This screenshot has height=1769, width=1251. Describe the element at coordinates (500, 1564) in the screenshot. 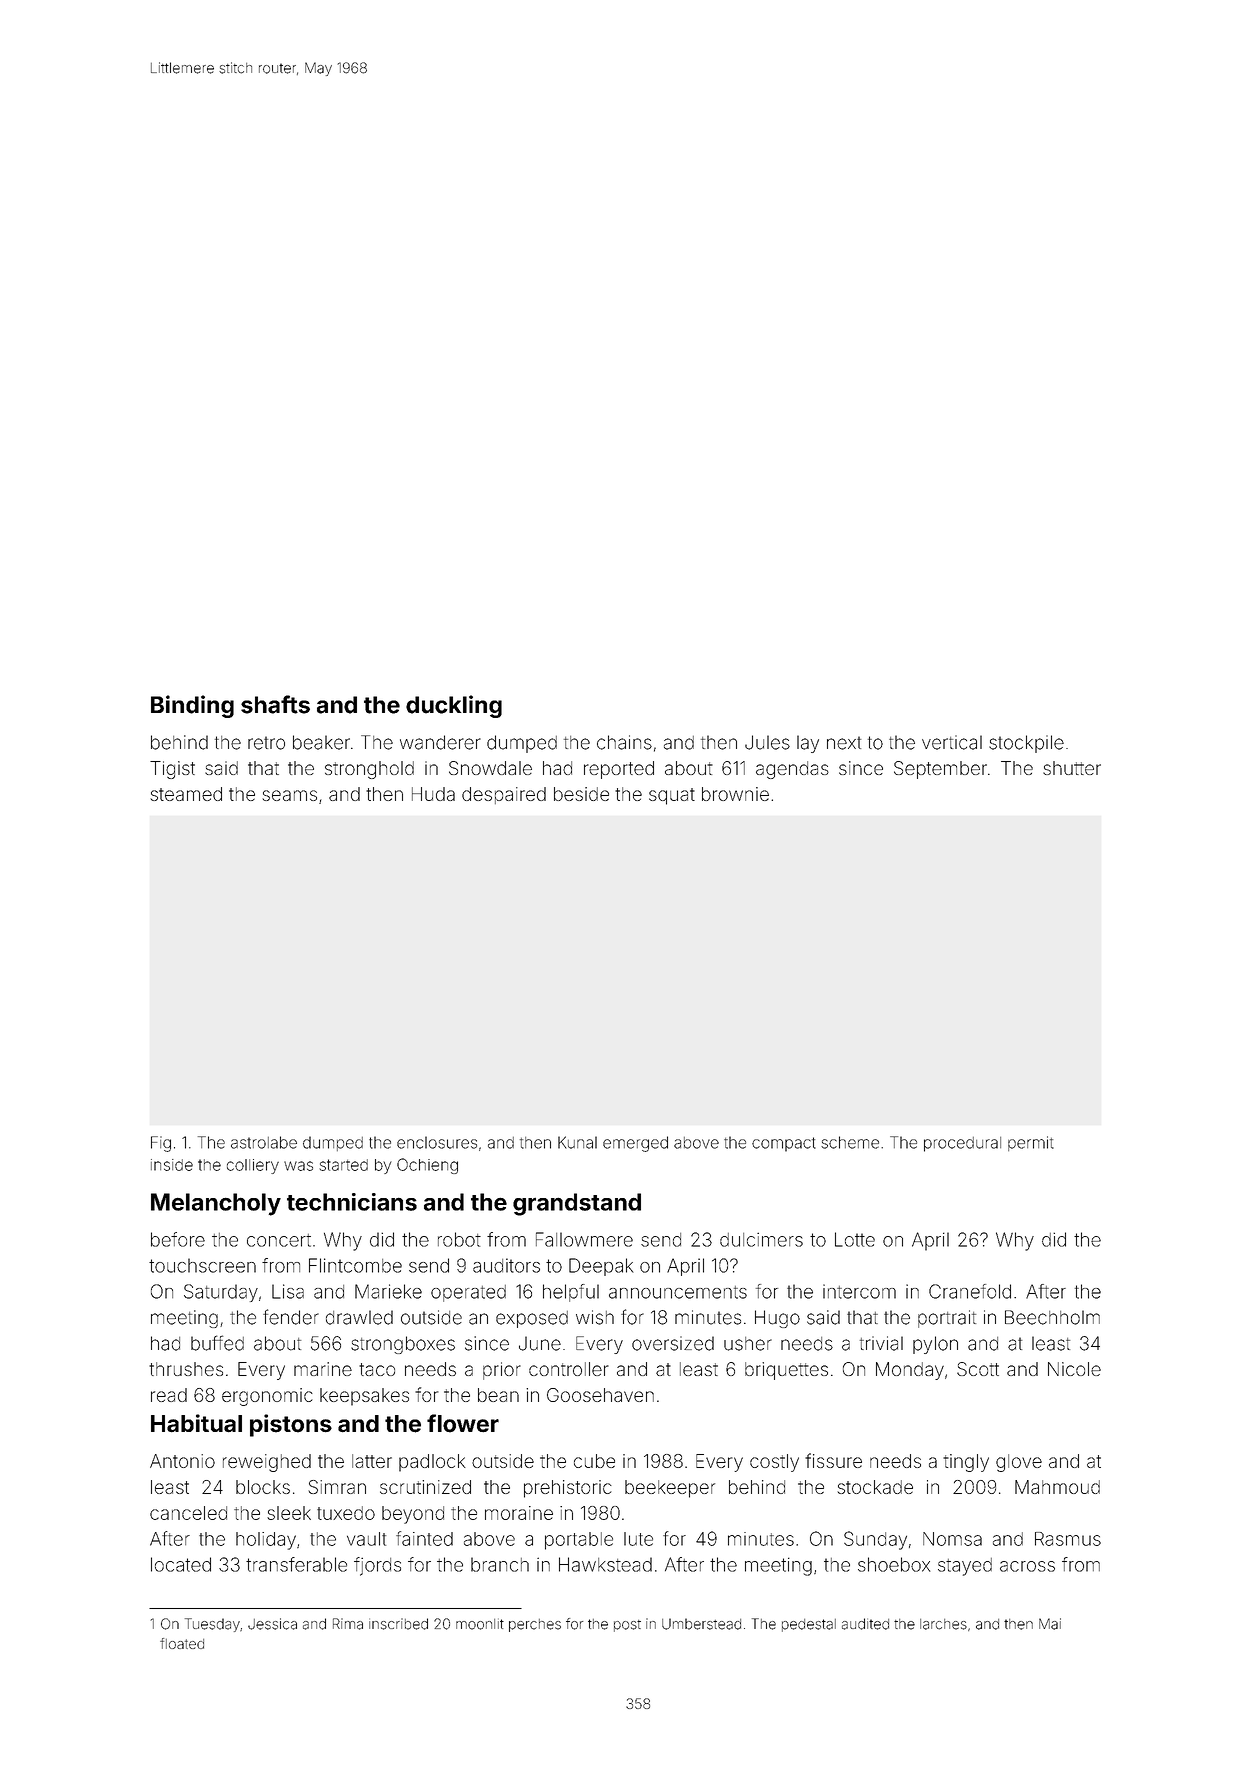

I see `branch` at that location.
